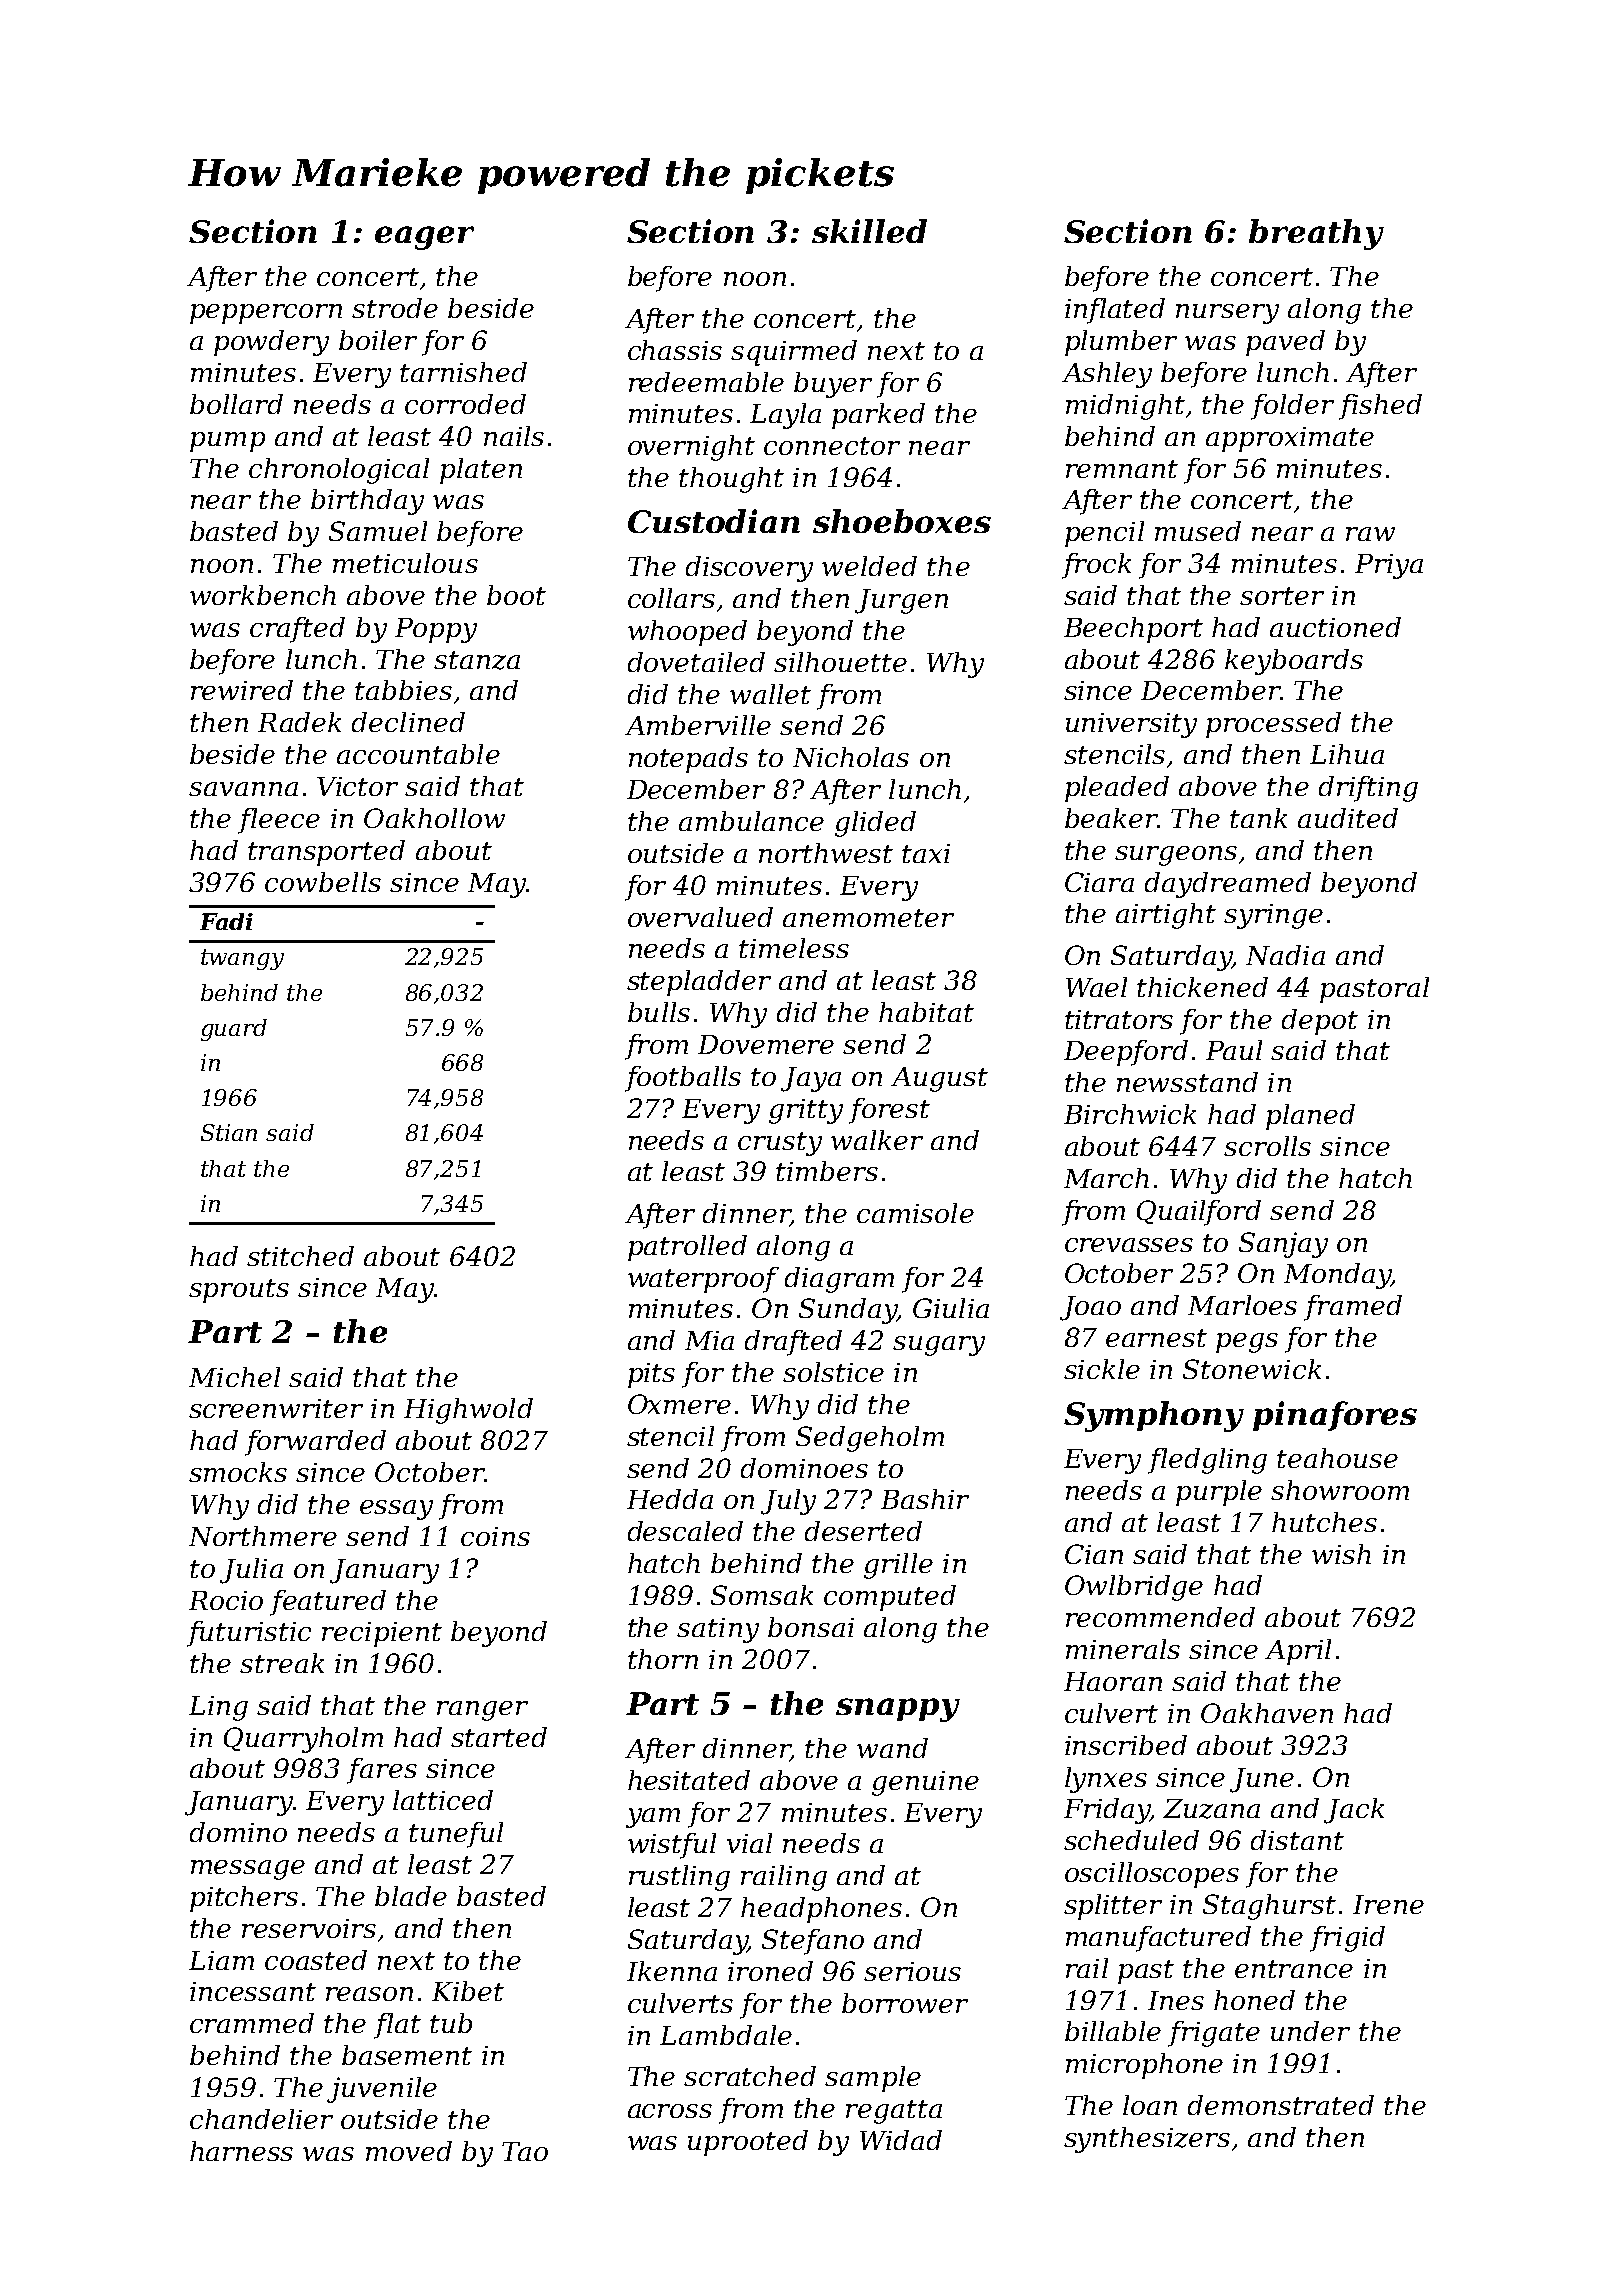 The image size is (1620, 2292). What do you see at coordinates (241, 2151) in the image?
I see `harness` at bounding box center [241, 2151].
